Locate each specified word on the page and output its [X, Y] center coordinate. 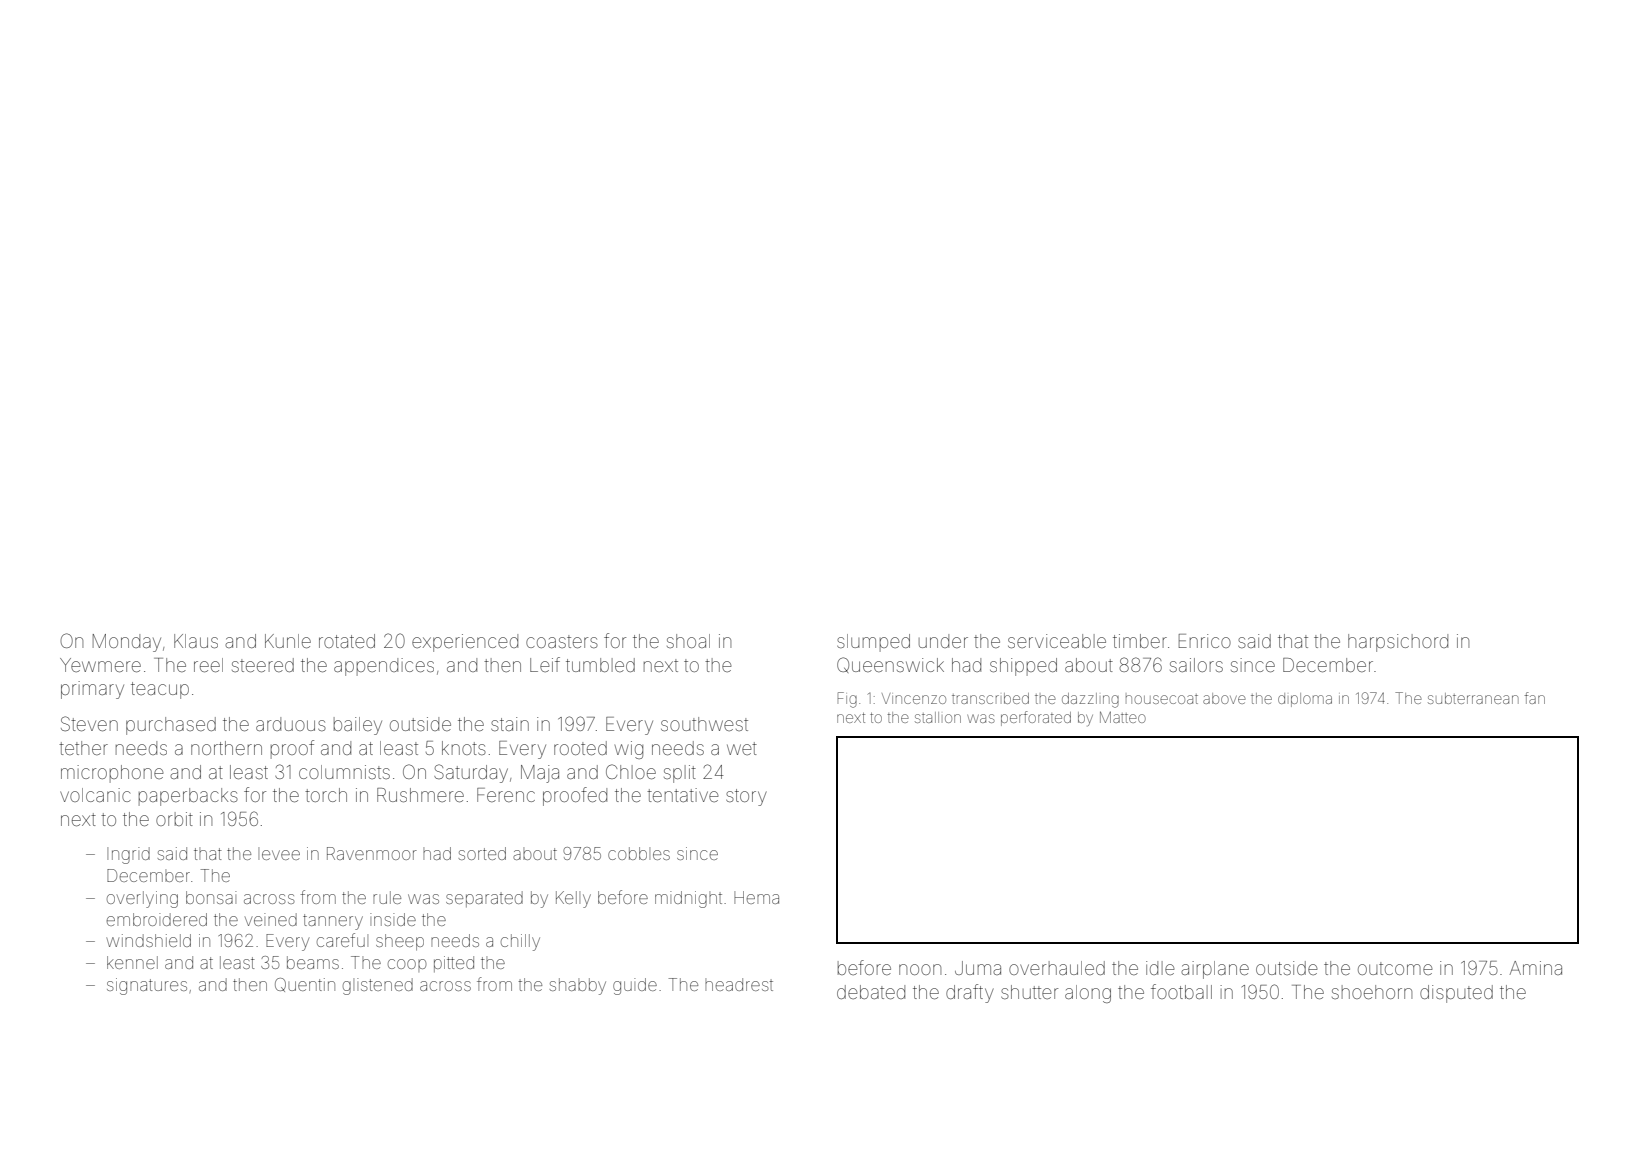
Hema [756, 897]
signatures [147, 986]
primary [92, 690]
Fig [847, 700]
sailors [1196, 665]
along [1088, 994]
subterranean [1473, 698]
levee [281, 855]
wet [742, 748]
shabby [578, 986]
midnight [688, 899]
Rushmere [420, 795]
